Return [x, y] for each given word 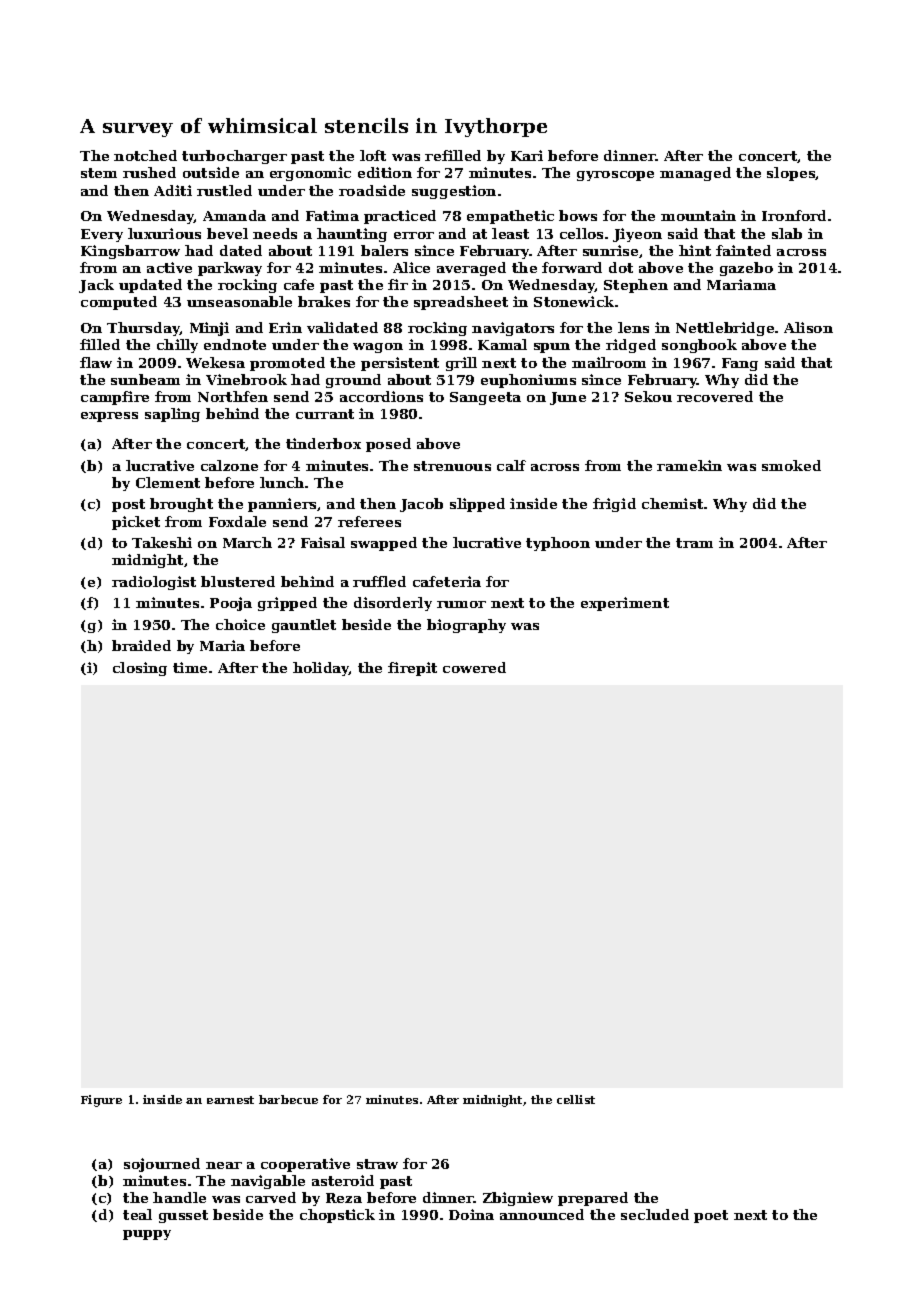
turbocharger [234, 157]
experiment [625, 604]
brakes [324, 301]
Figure [101, 1101]
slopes [791, 174]
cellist [576, 1099]
